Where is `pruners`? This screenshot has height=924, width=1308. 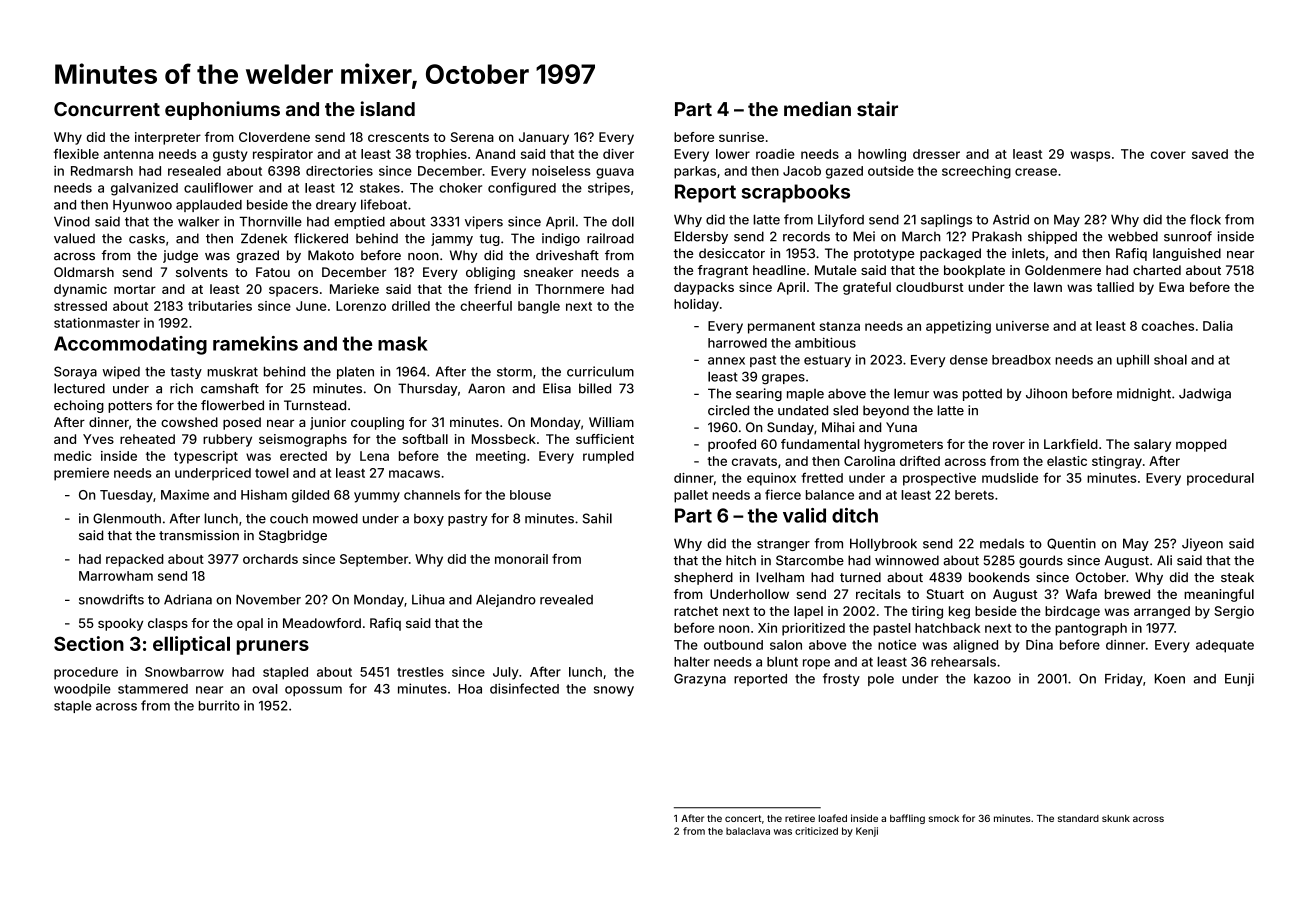
pruners is located at coordinates (273, 647).
